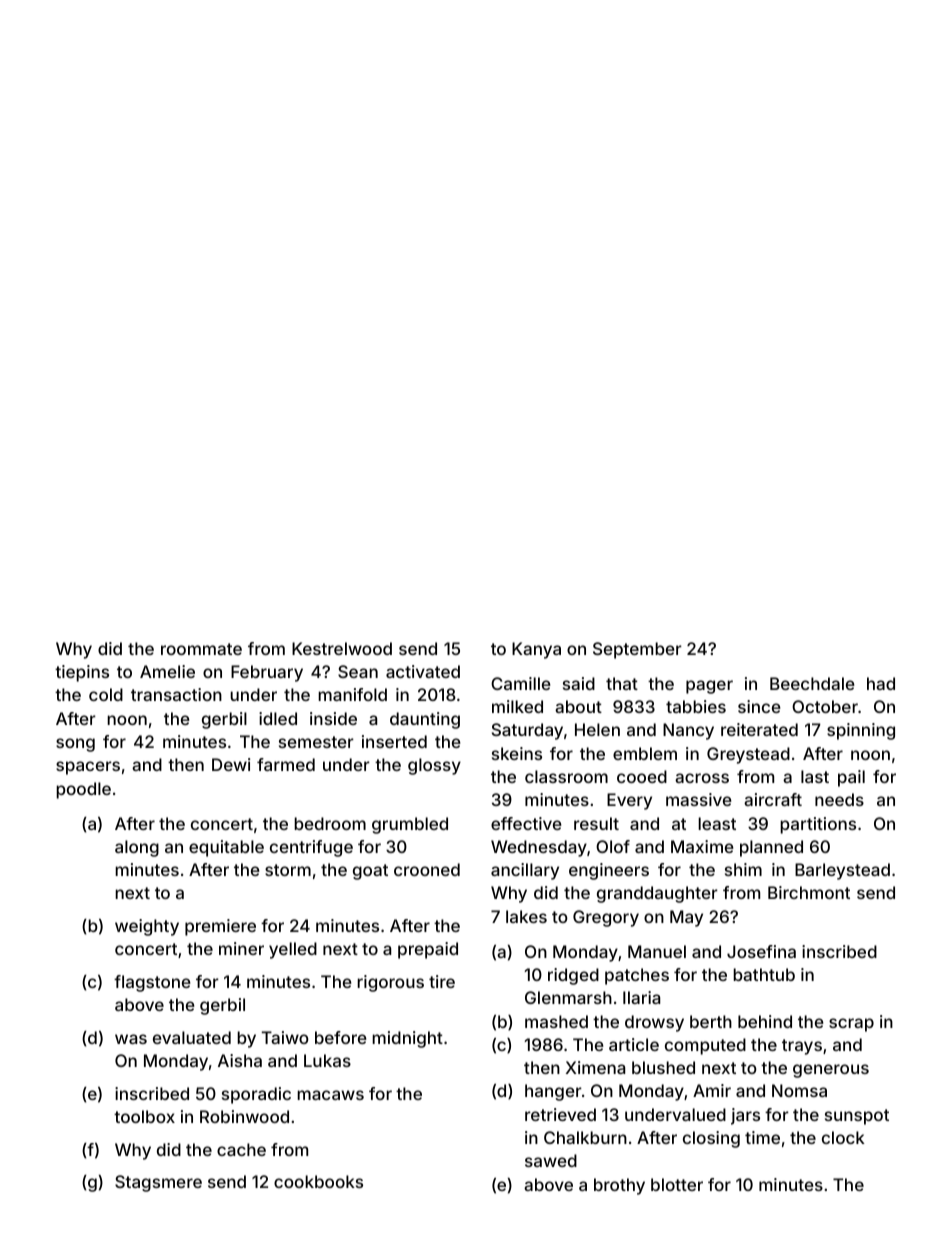 The image size is (952, 1233). Describe the element at coordinates (256, 1095) in the page. I see `sporadic` at that location.
